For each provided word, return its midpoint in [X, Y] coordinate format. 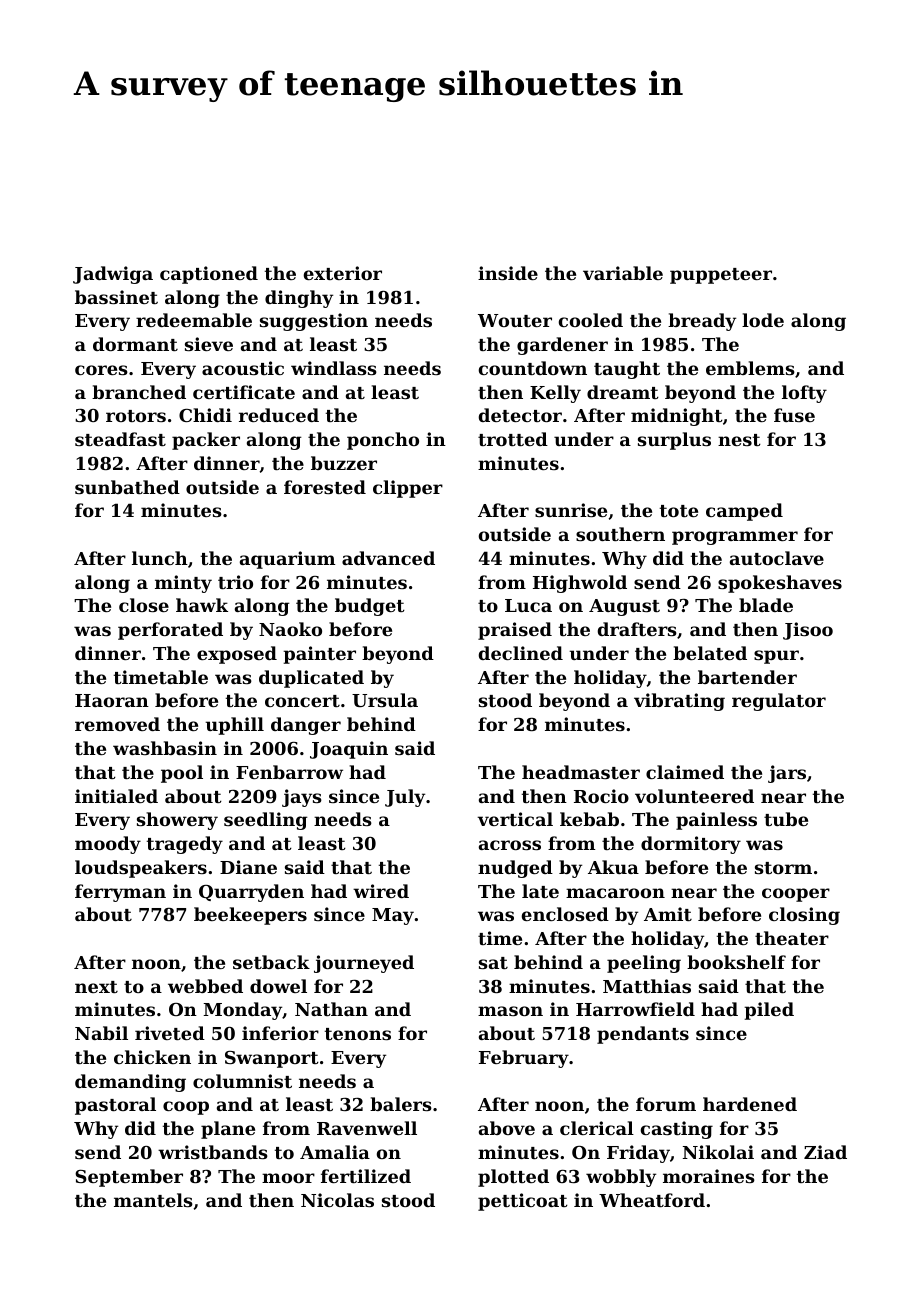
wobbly [621, 1178]
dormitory [691, 845]
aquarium [287, 560]
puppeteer [721, 276]
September [129, 1178]
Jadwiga [113, 275]
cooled [591, 320]
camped [744, 512]
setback [271, 962]
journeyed [364, 964]
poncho [383, 441]
